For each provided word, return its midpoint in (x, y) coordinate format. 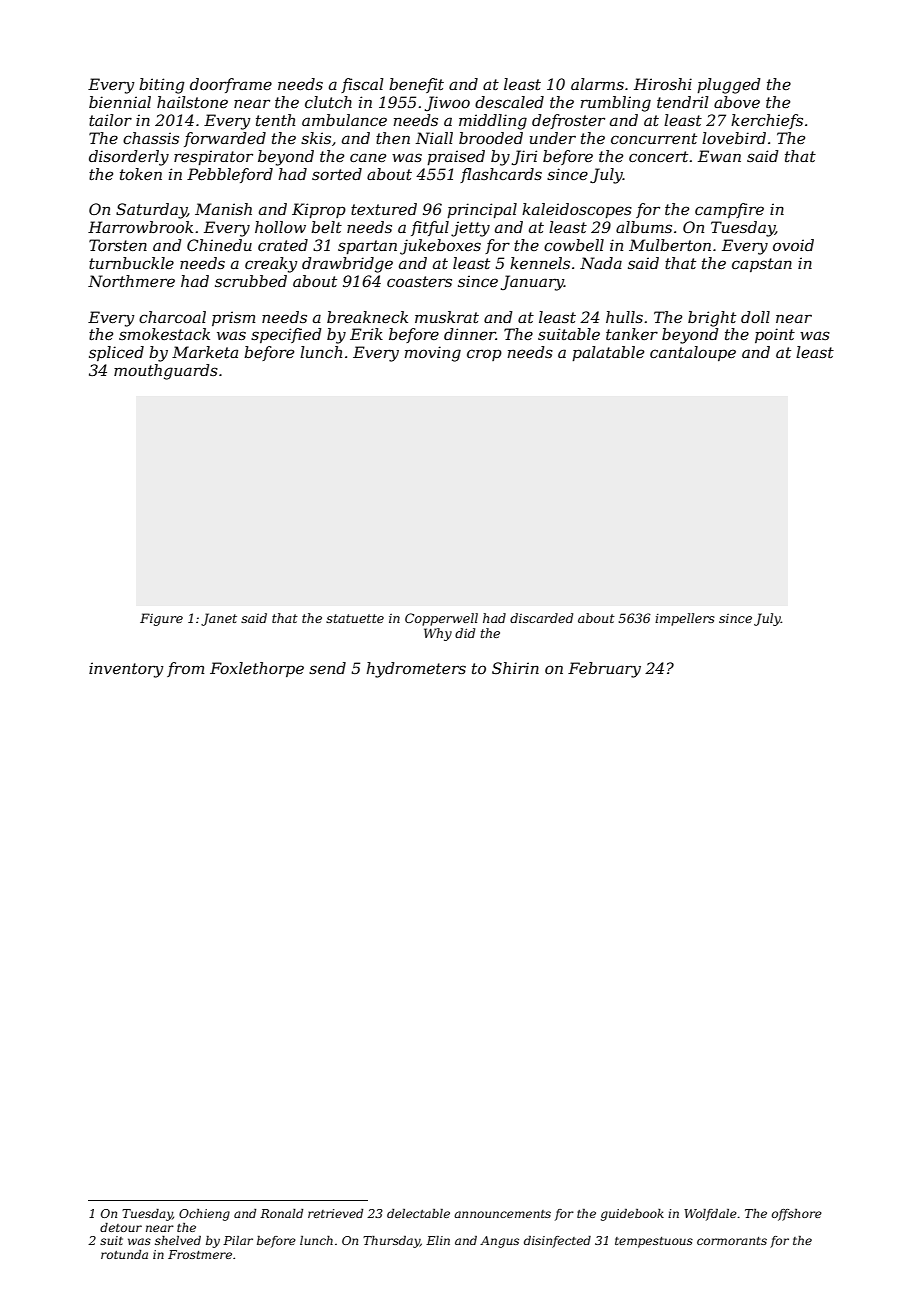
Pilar (238, 1240)
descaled (509, 102)
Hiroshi (663, 84)
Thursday (391, 1242)
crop (484, 355)
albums (644, 227)
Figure (161, 619)
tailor (110, 120)
